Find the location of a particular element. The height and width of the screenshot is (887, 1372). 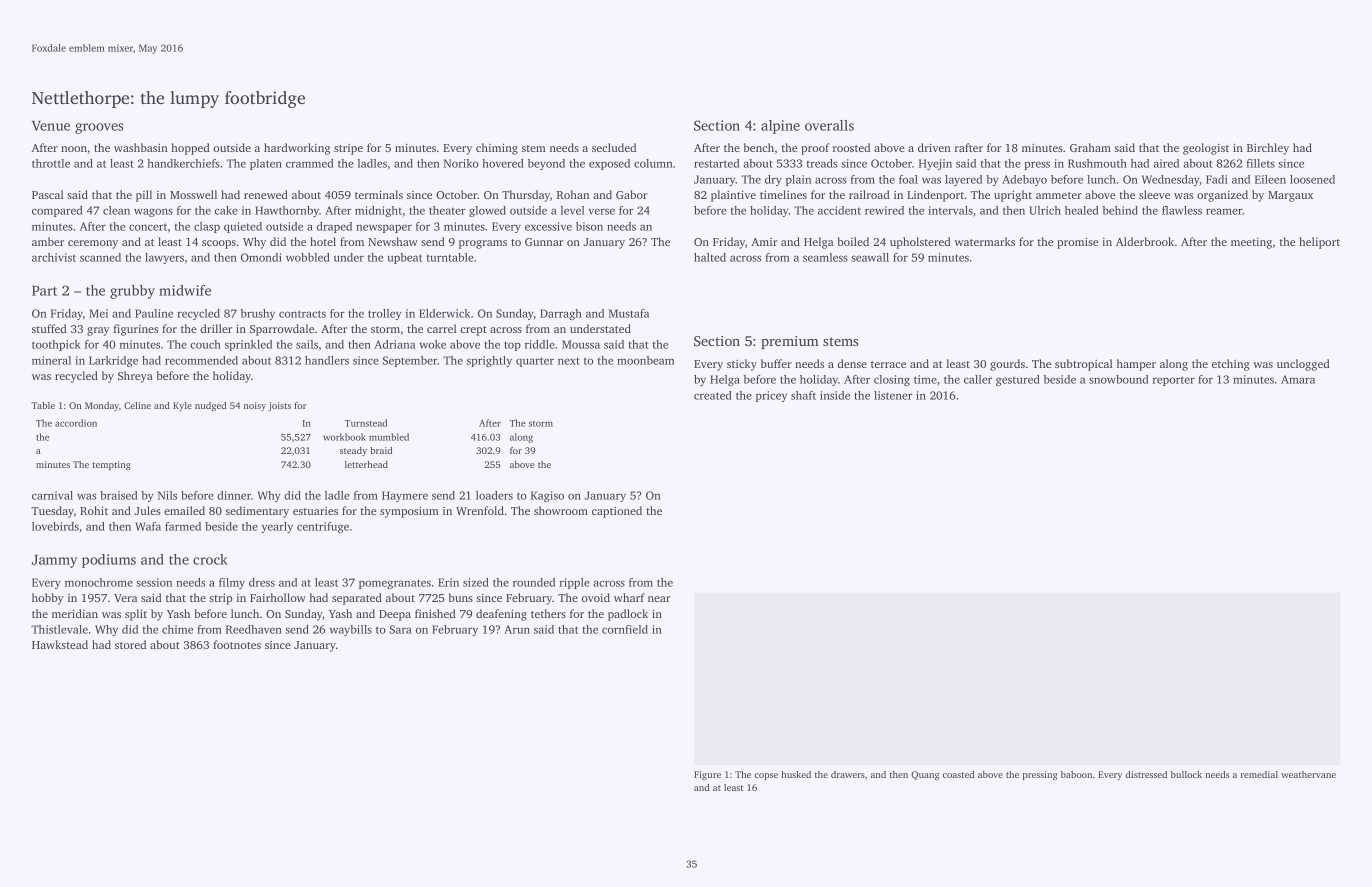

heliport is located at coordinates (1319, 243).
